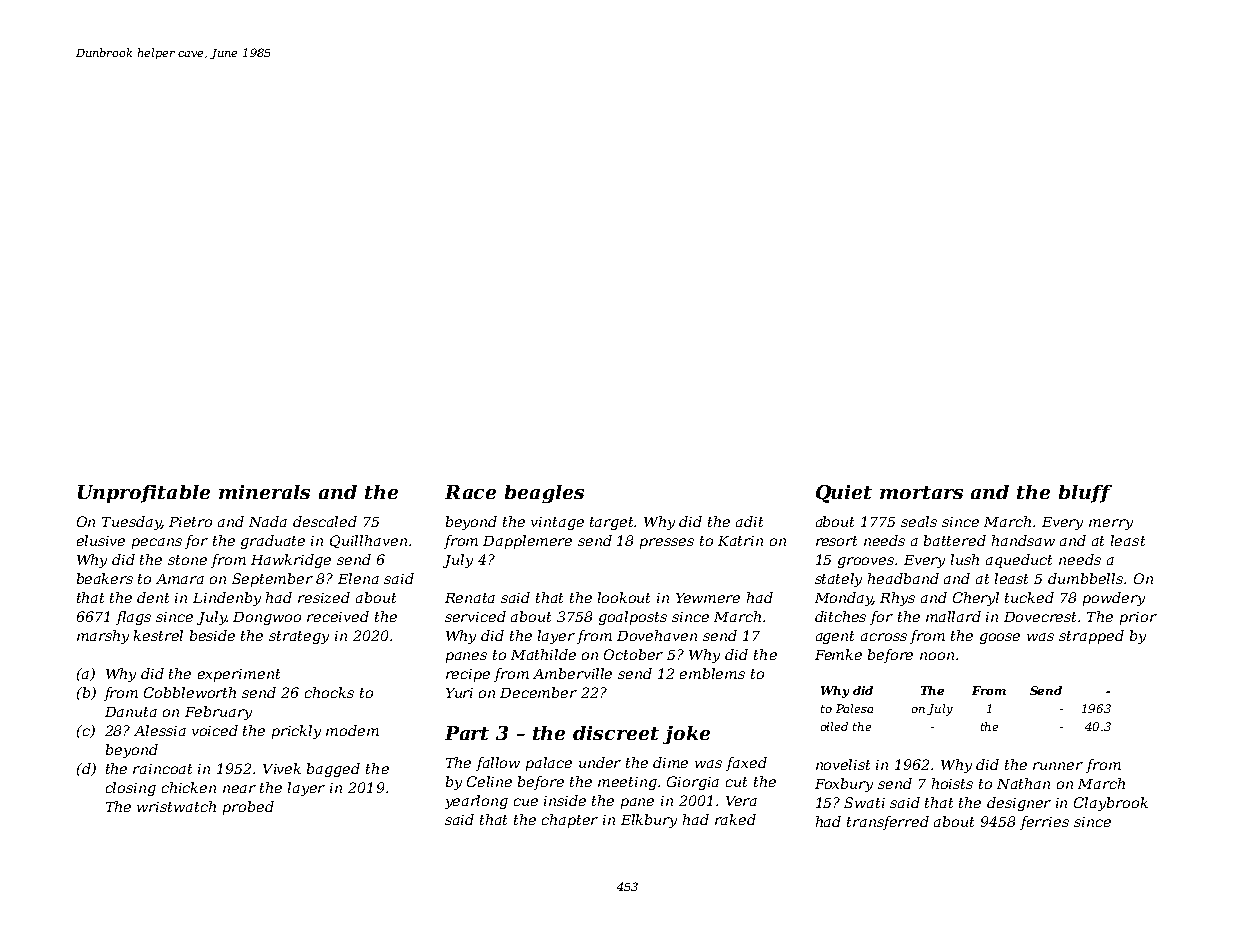 This screenshot has height=952, width=1233. What do you see at coordinates (1085, 494) in the screenshot?
I see `bluff` at bounding box center [1085, 494].
